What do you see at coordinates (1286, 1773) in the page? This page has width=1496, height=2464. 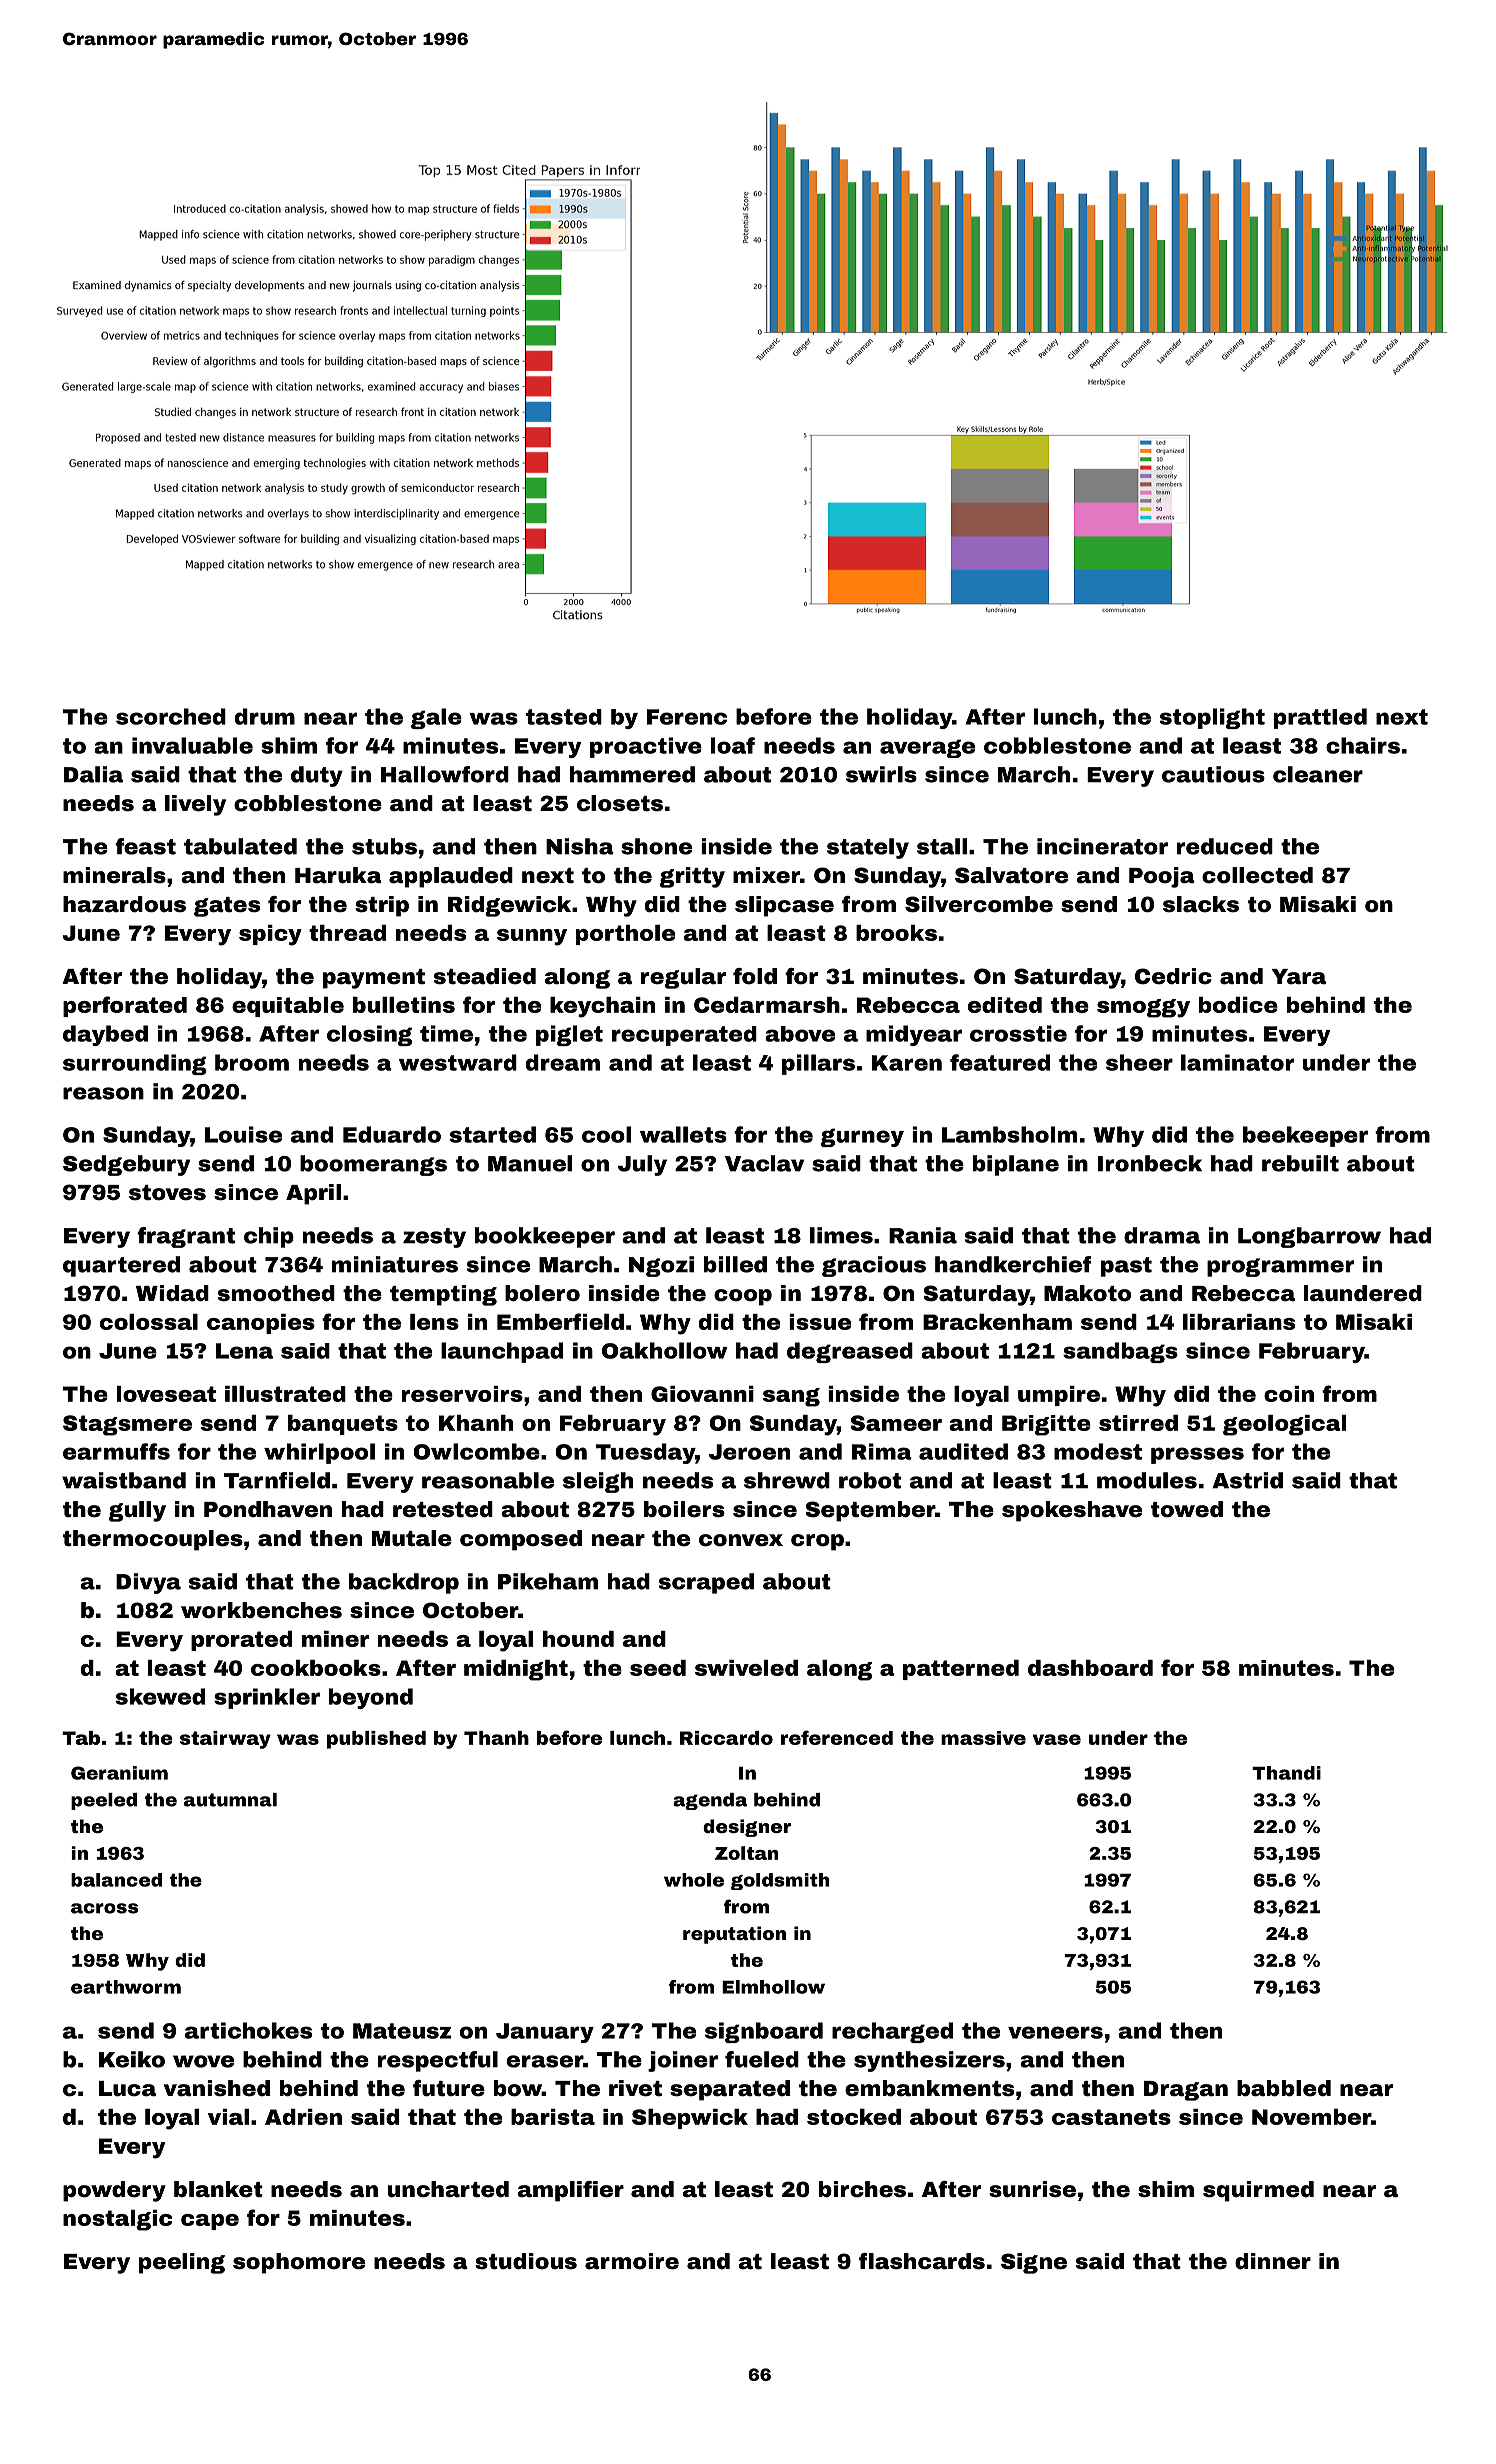 I see `Thandi` at bounding box center [1286, 1773].
